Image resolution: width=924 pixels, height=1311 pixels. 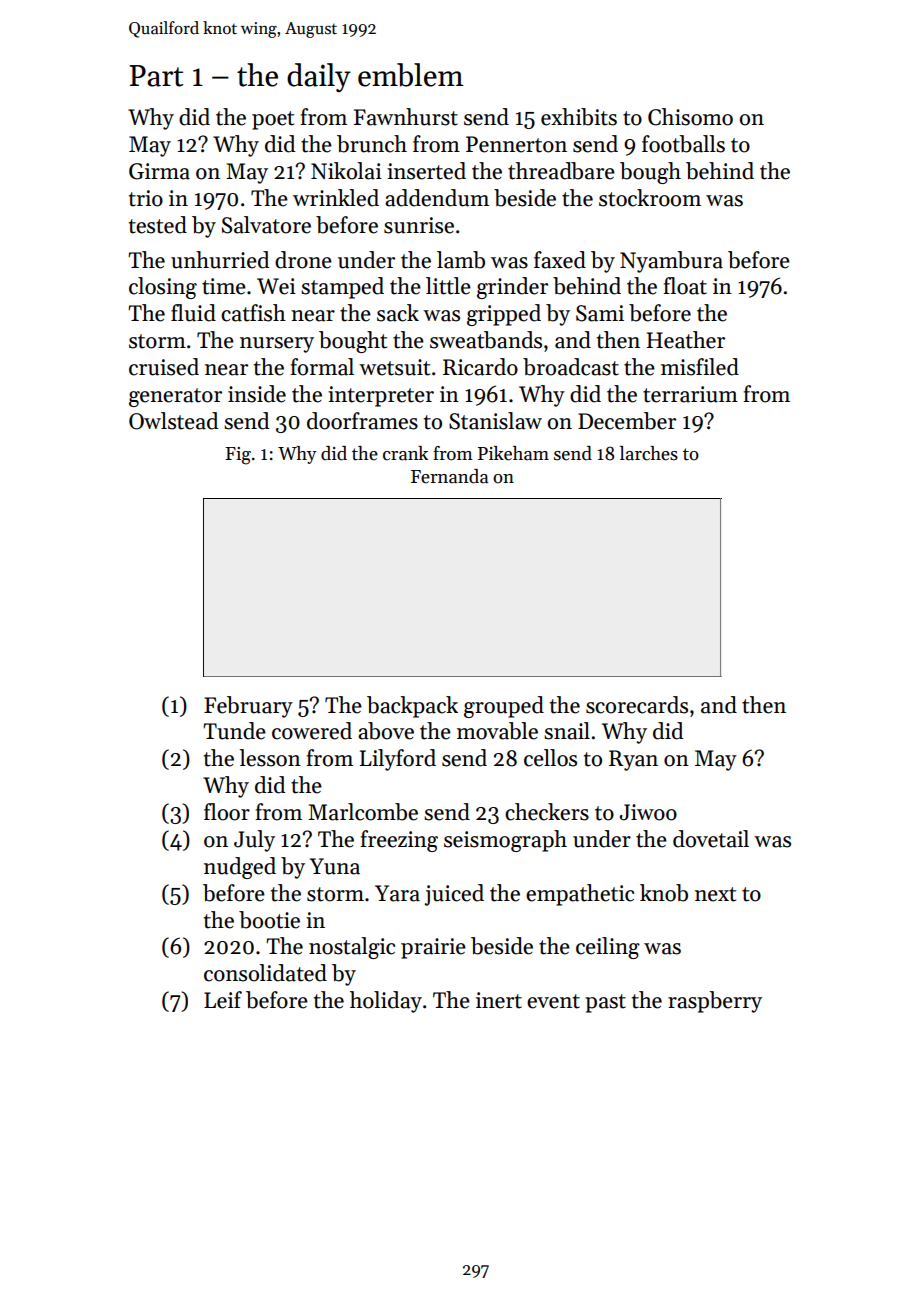 What do you see at coordinates (248, 707) in the screenshot?
I see `February` at bounding box center [248, 707].
